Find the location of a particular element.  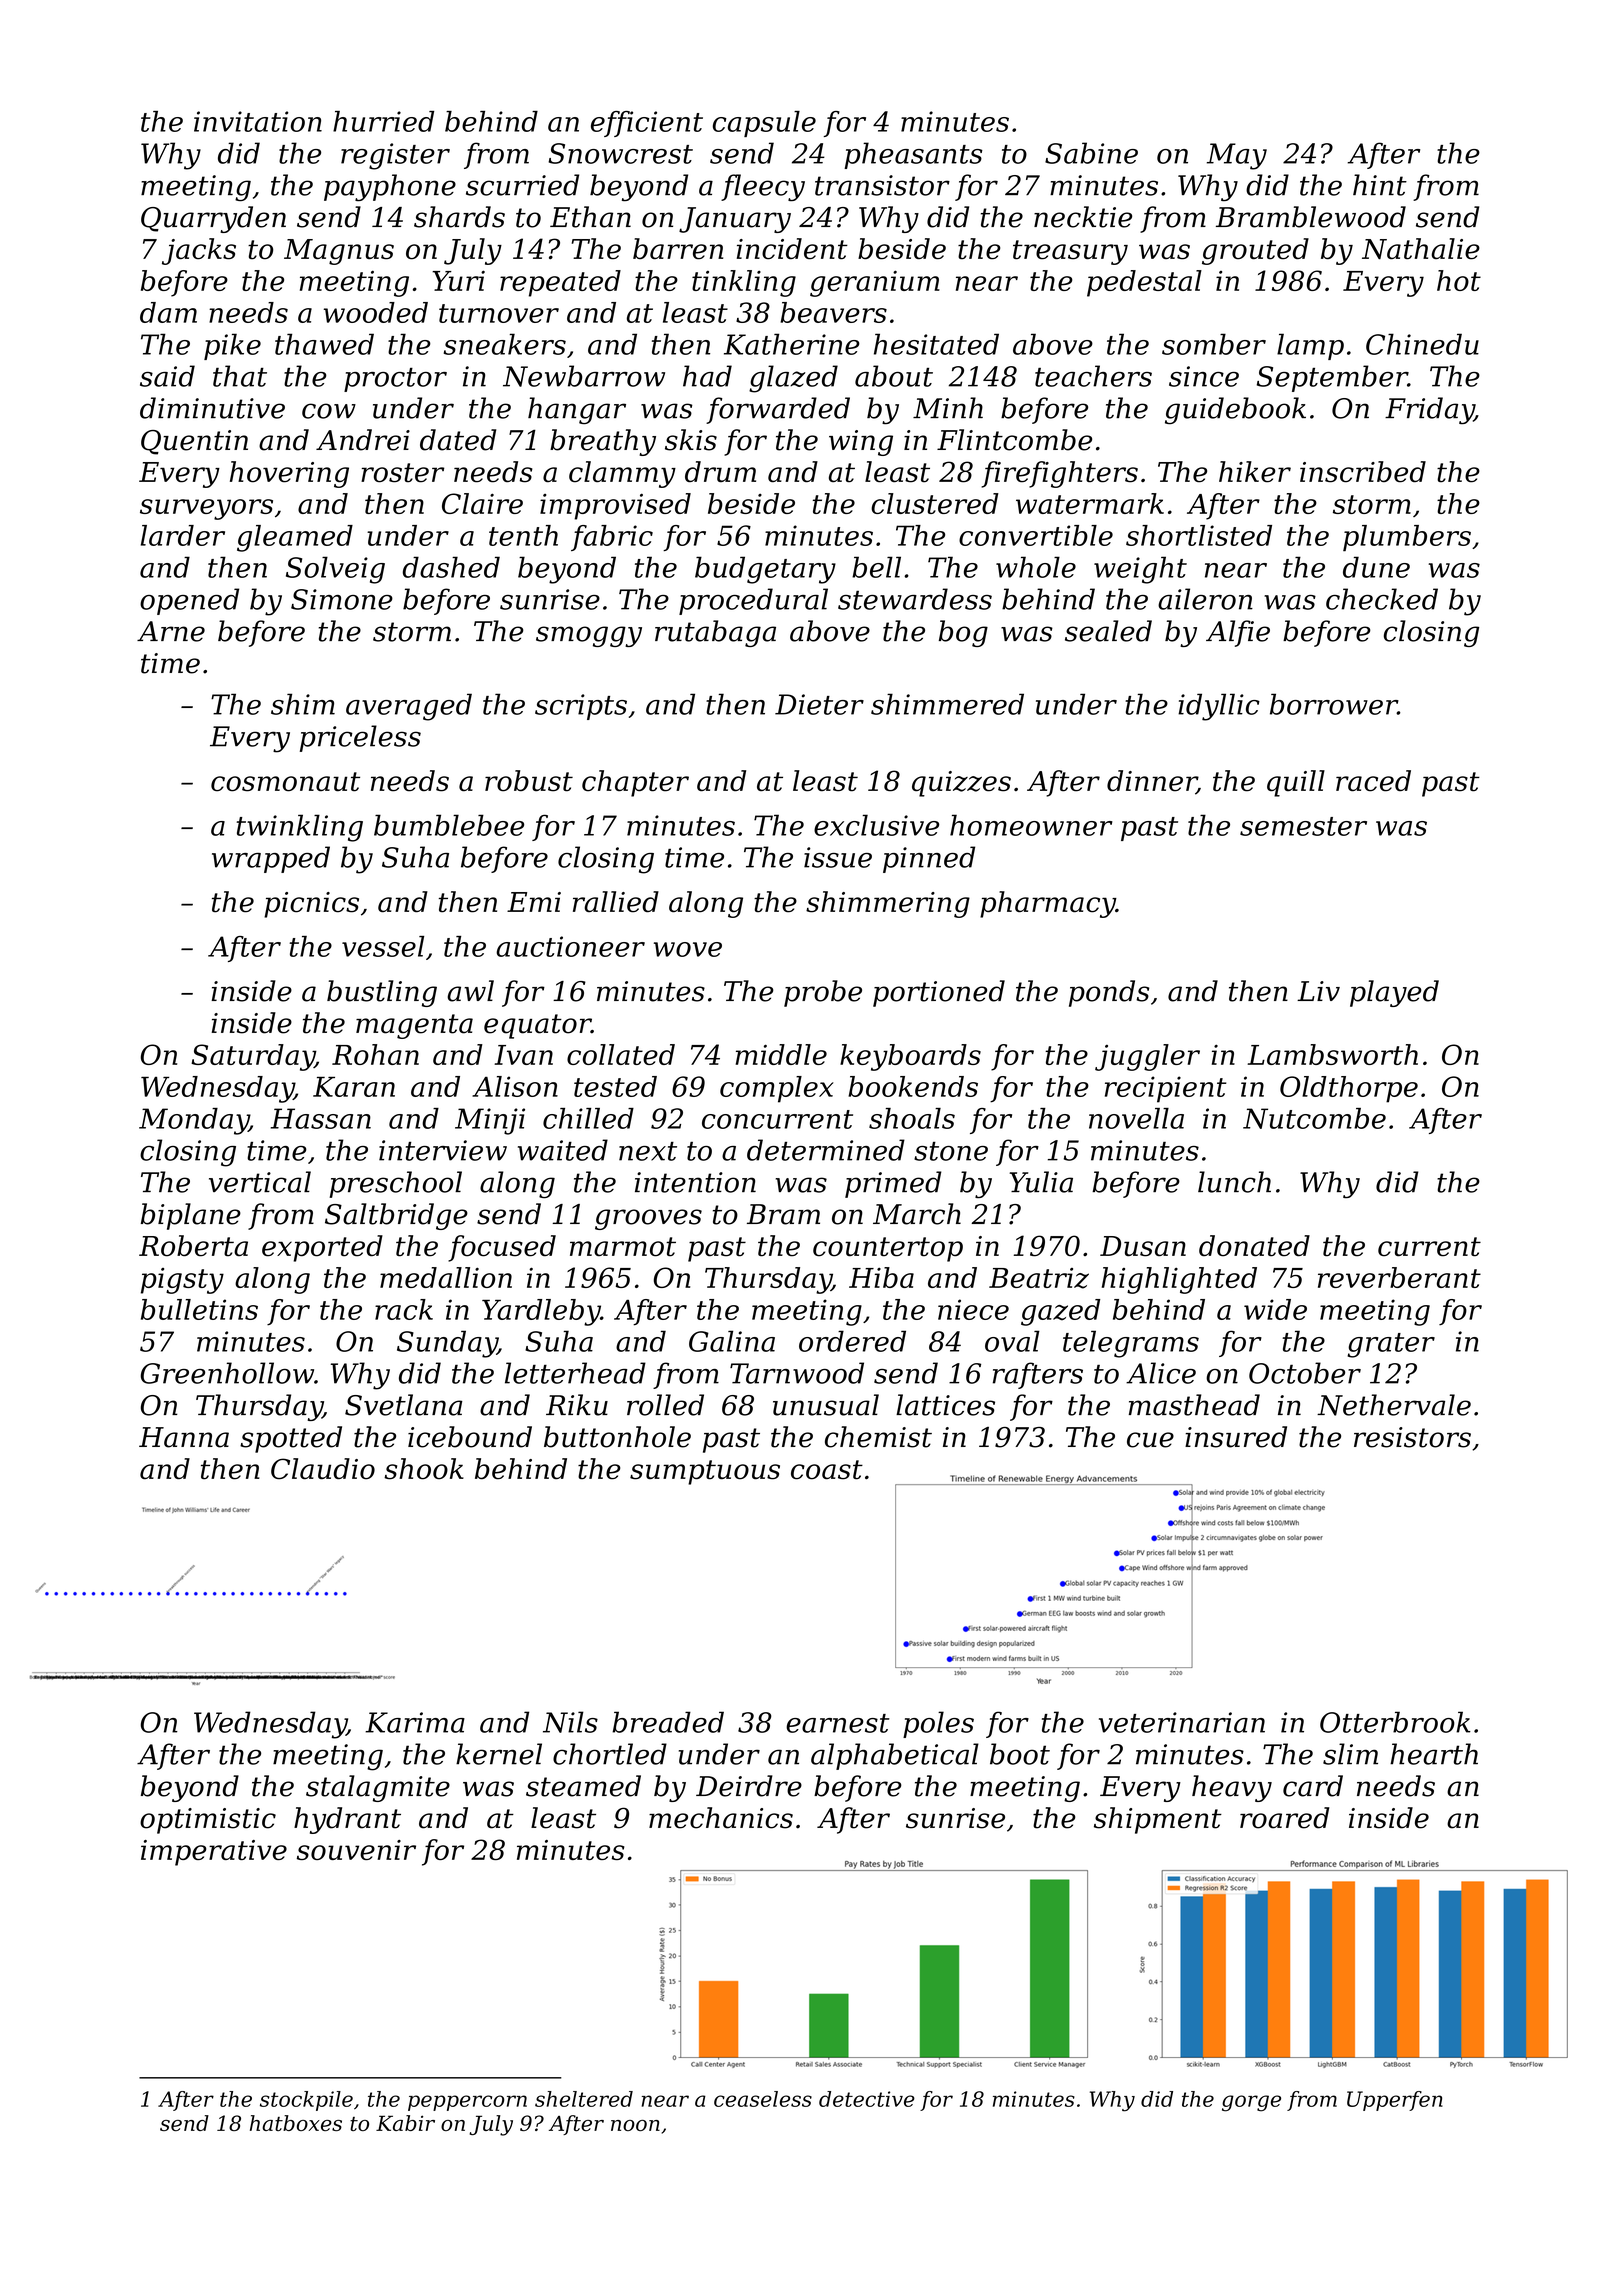

boot is located at coordinates (1020, 1754).
